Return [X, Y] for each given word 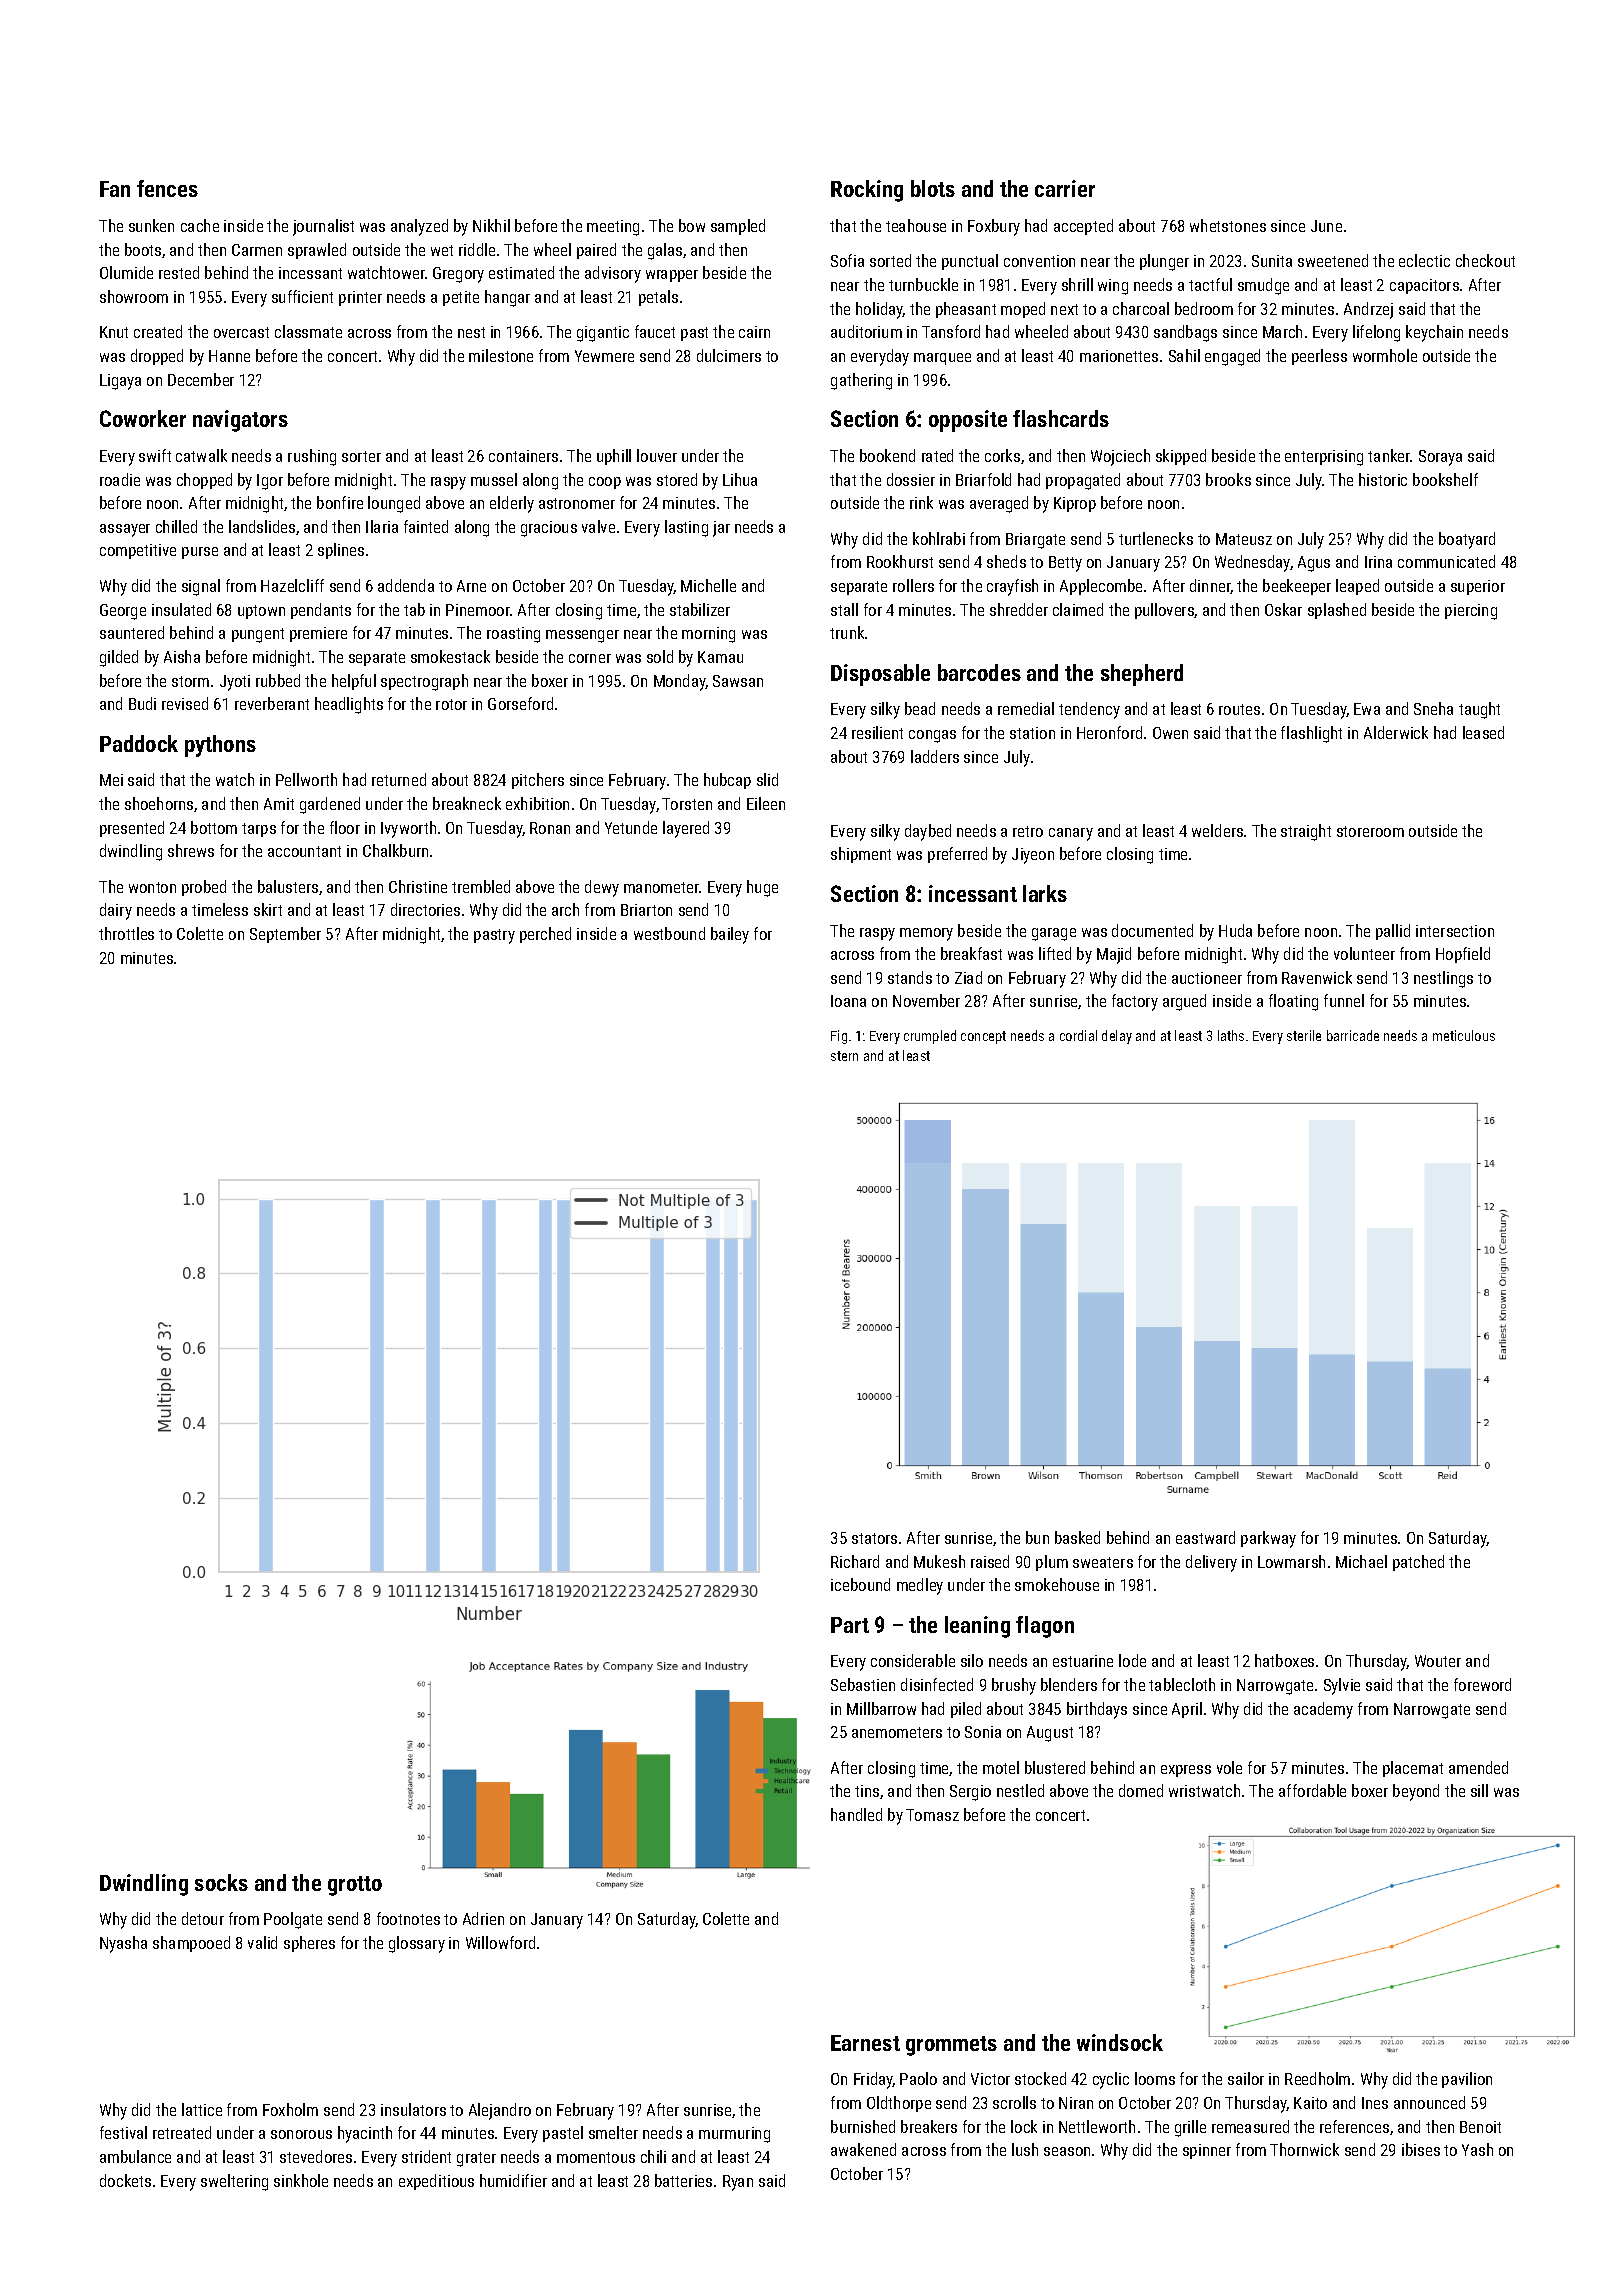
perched [545, 935]
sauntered [132, 632]
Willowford [500, 1942]
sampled [738, 227]
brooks [1228, 479]
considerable [913, 1660]
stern [844, 1056]
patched [1418, 1563]
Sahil [1184, 355]
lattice [202, 2109]
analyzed [419, 227]
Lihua [740, 479]
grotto [355, 1886]
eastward [1205, 1537]
